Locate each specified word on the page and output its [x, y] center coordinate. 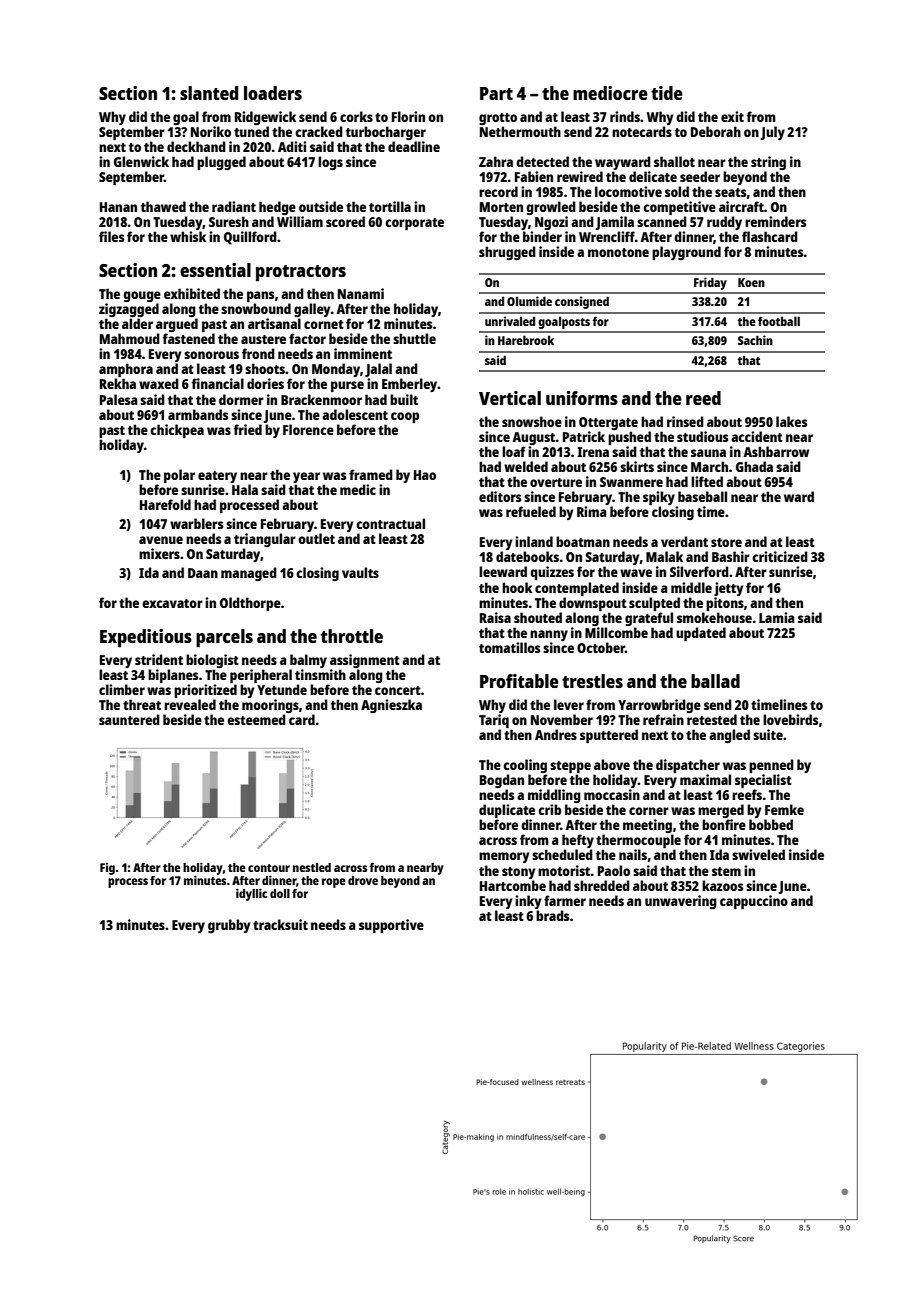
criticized [780, 556]
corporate [414, 224]
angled [729, 736]
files [111, 236]
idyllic [251, 894]
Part [496, 93]
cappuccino [754, 902]
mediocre [610, 93]
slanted [209, 93]
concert [398, 690]
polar [179, 476]
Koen [751, 282]
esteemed [256, 719]
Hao [425, 475]
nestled [312, 867]
